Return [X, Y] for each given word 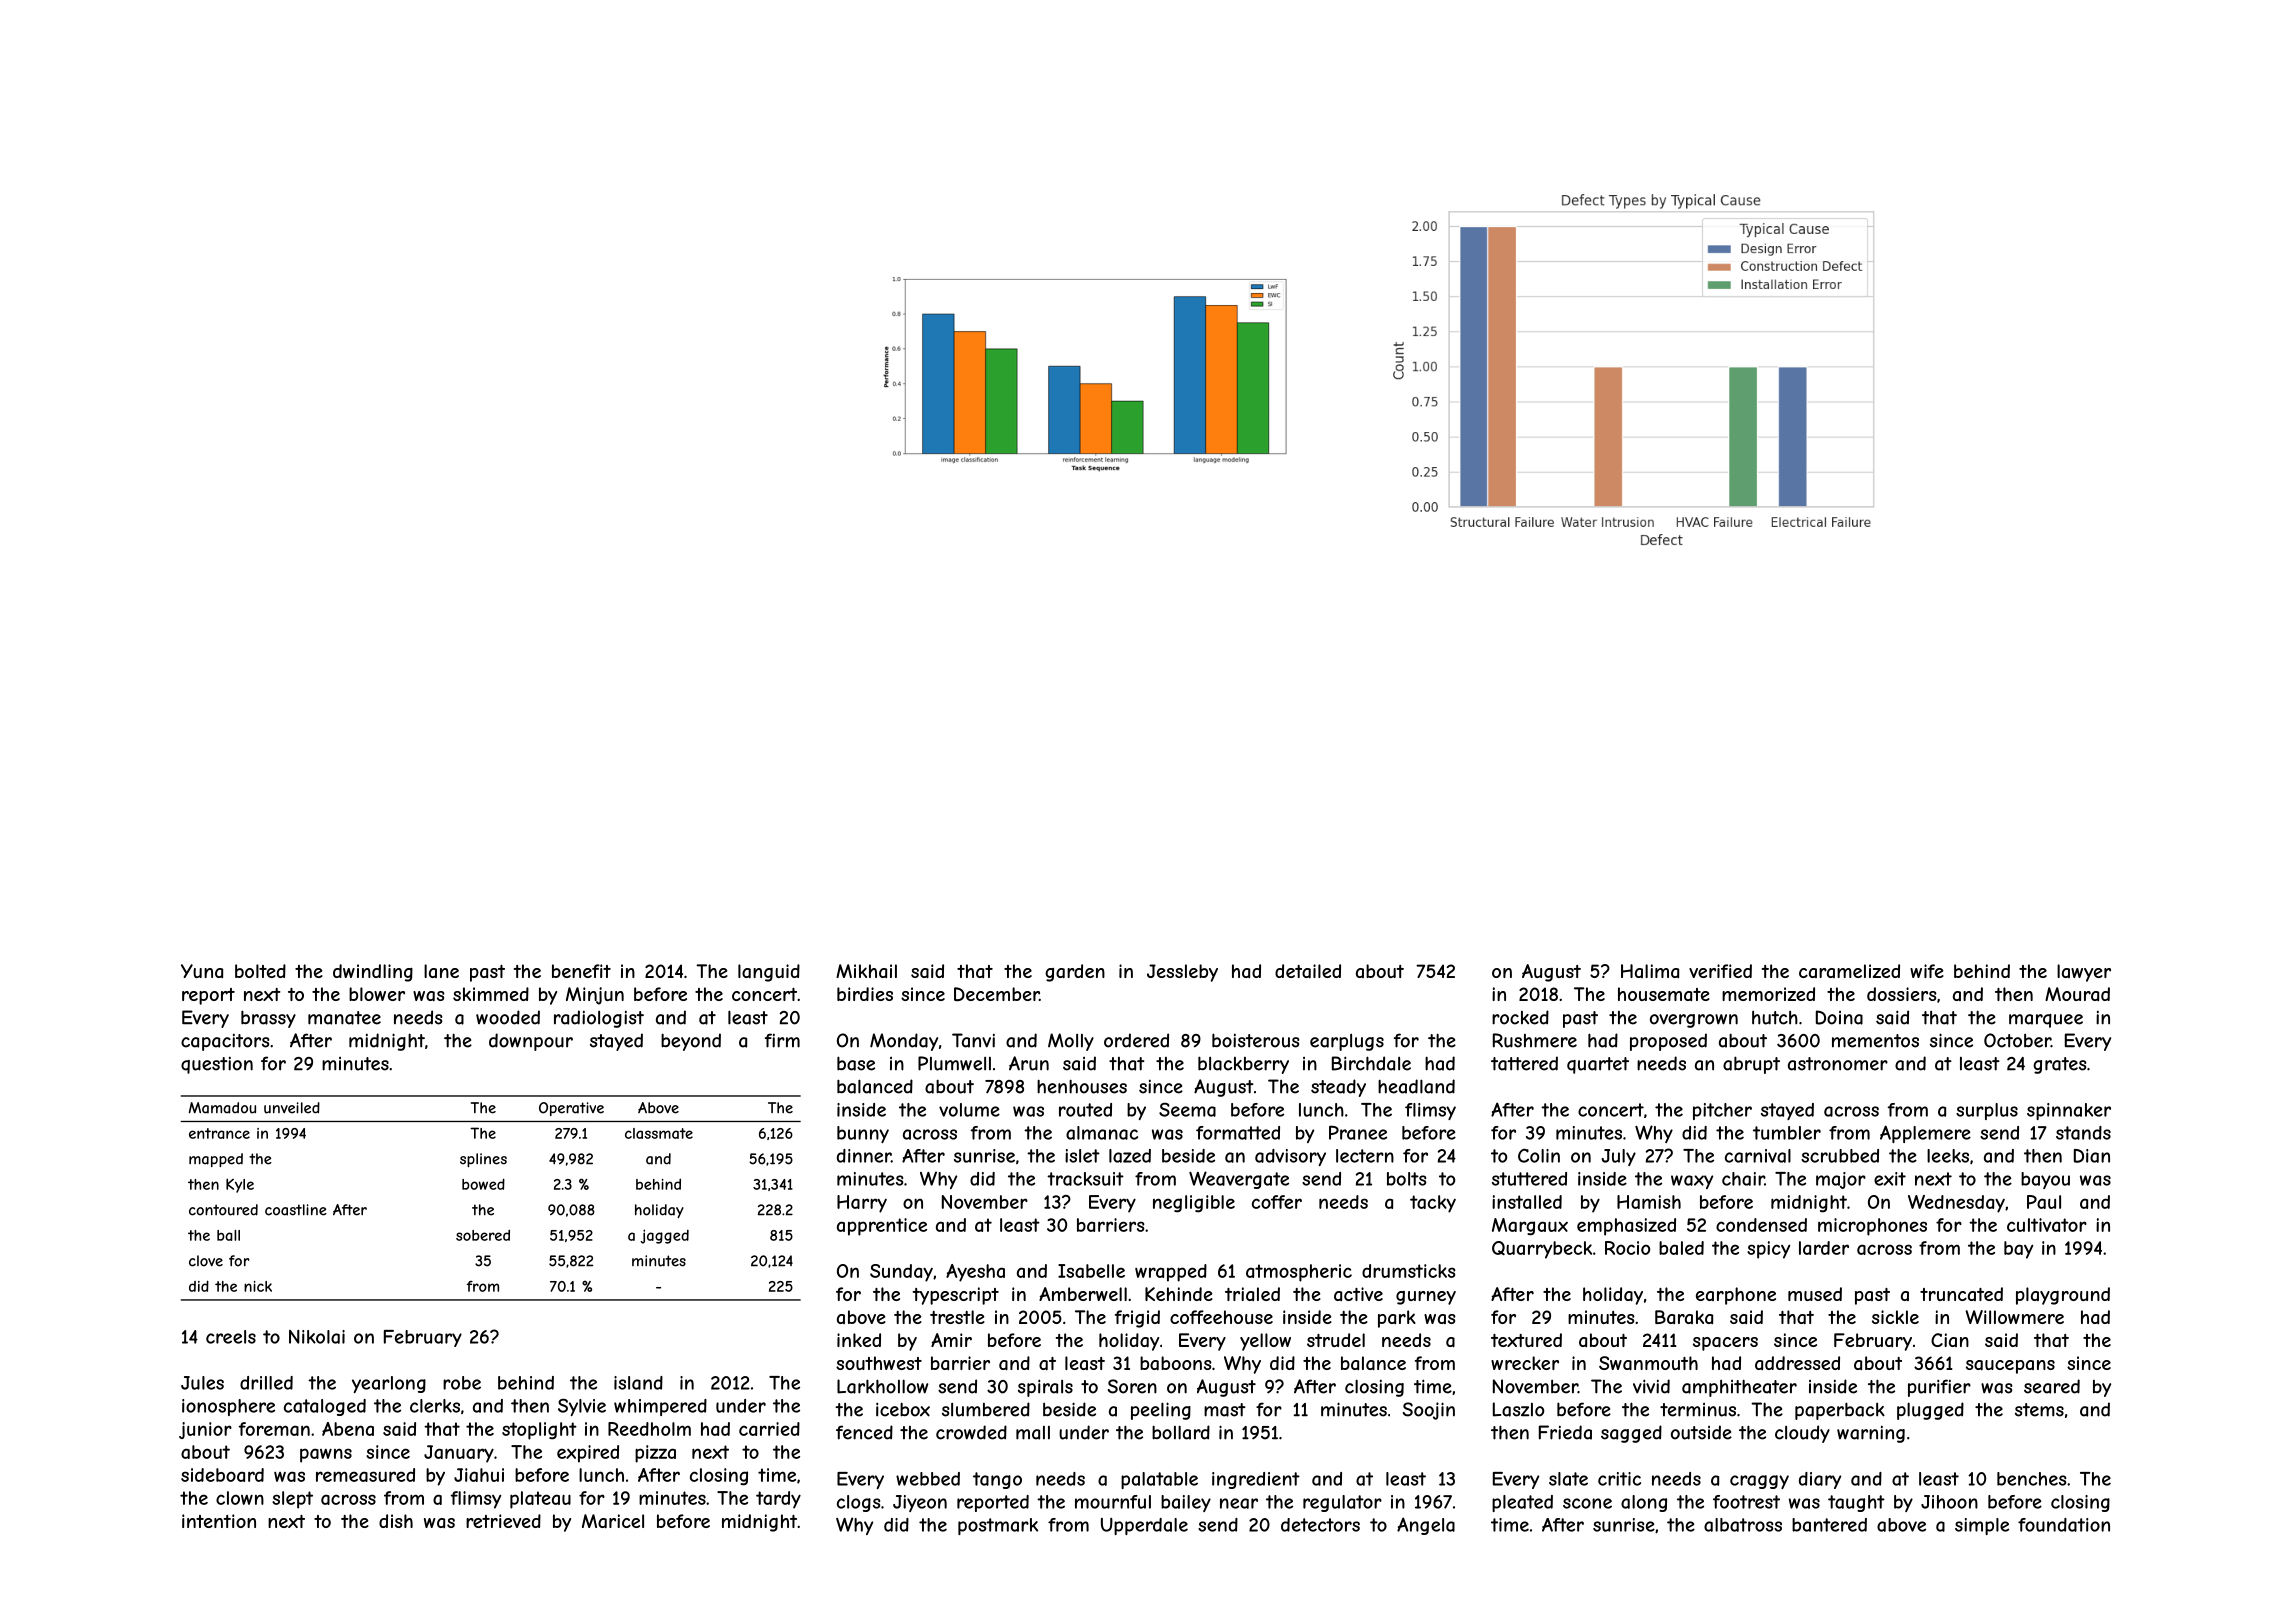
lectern [1365, 1156]
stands [2083, 1133]
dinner [864, 1156]
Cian [1950, 1340]
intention [219, 1521]
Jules [202, 1383]
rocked [1520, 1017]
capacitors [225, 1042]
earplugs [1347, 1042]
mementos [1875, 1041]
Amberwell [1083, 1294]
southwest [879, 1363]
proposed [1668, 1042]
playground [2063, 1296]
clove [206, 1261]
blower [377, 994]
